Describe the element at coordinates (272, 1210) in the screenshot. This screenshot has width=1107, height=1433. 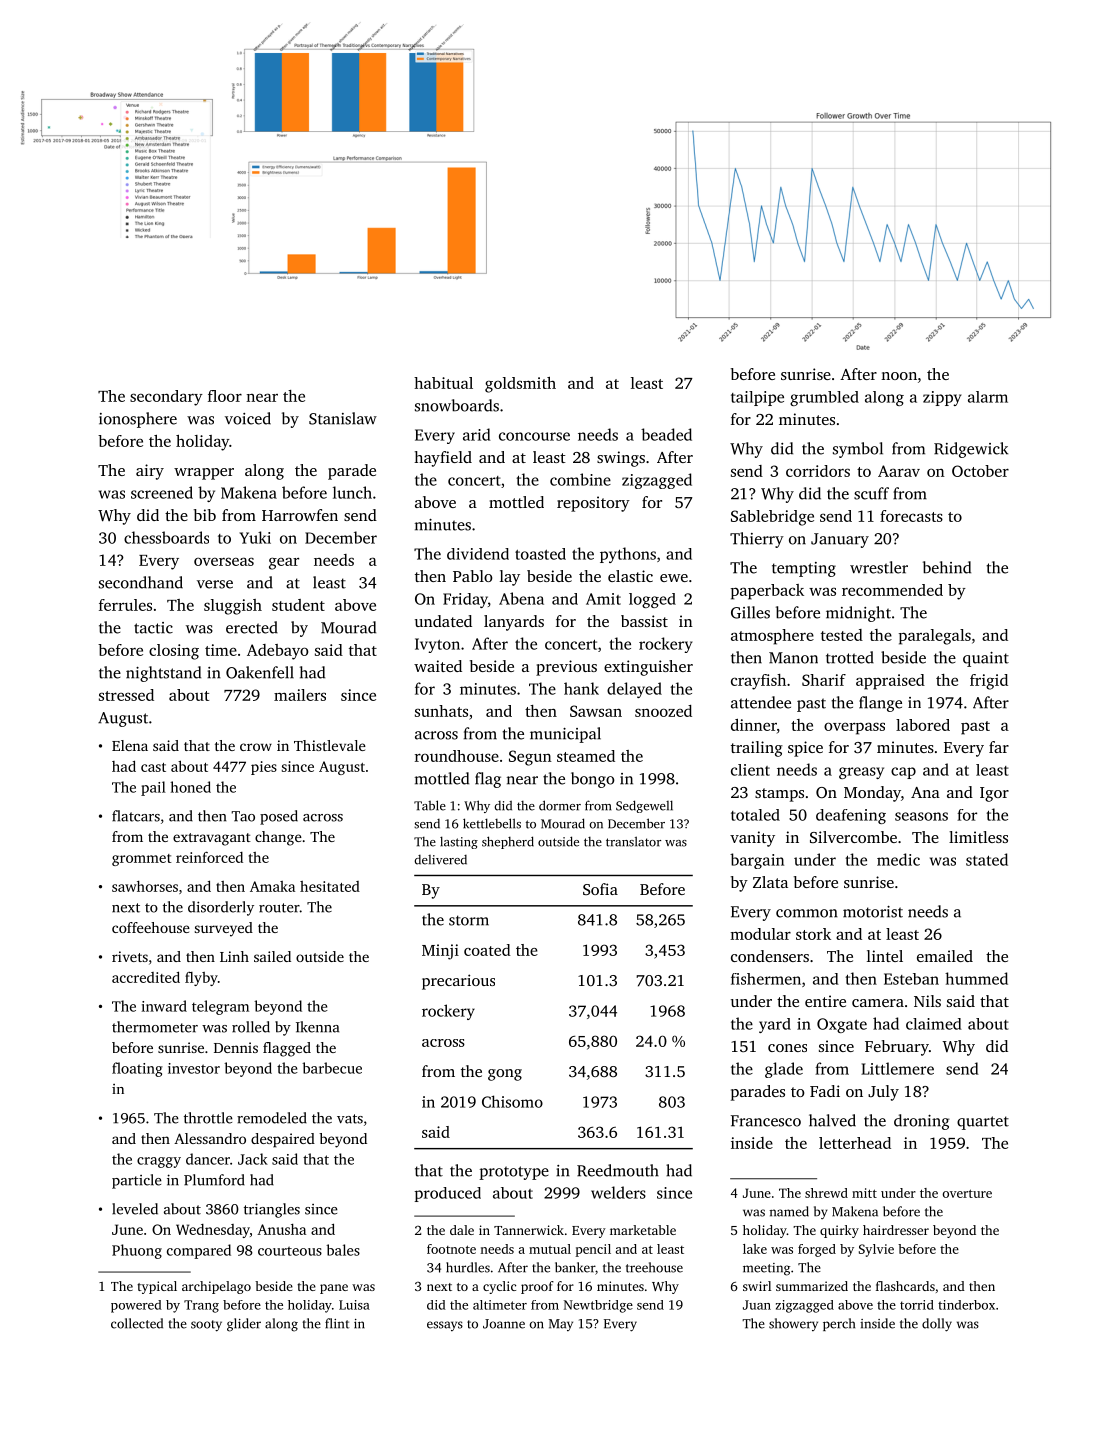
I see `triangles` at that location.
